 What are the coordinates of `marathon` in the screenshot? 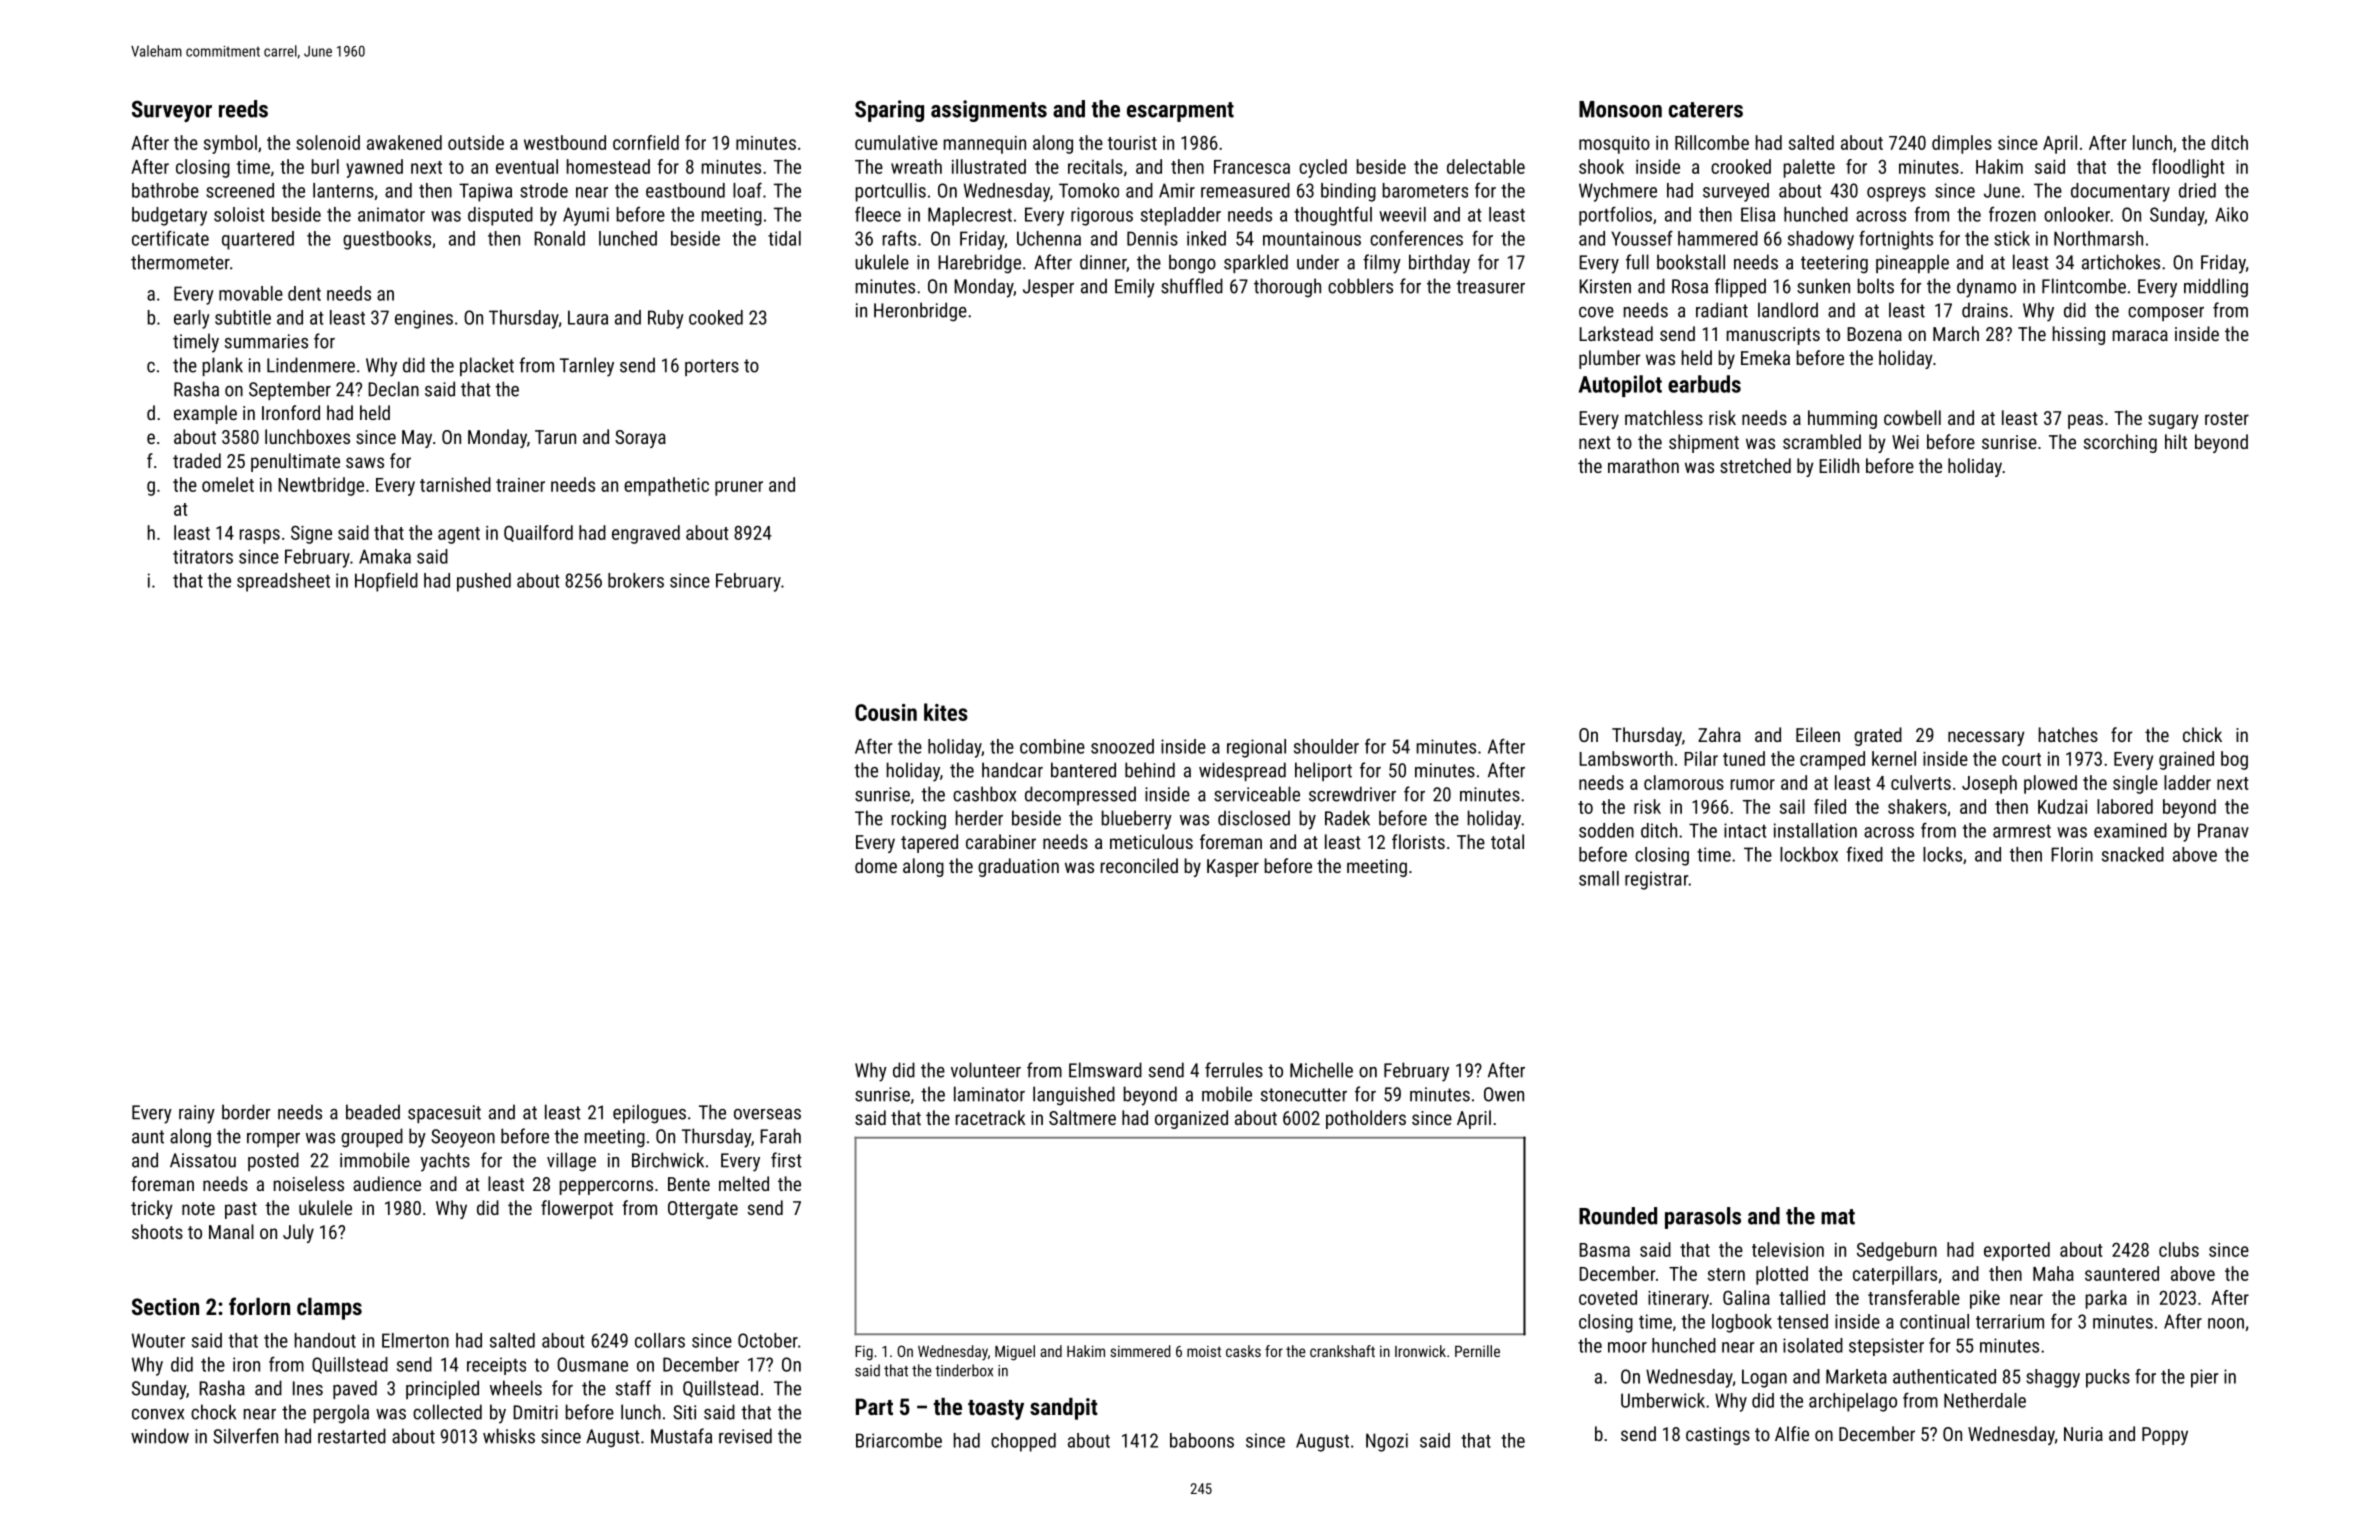 It's located at (1643, 465).
